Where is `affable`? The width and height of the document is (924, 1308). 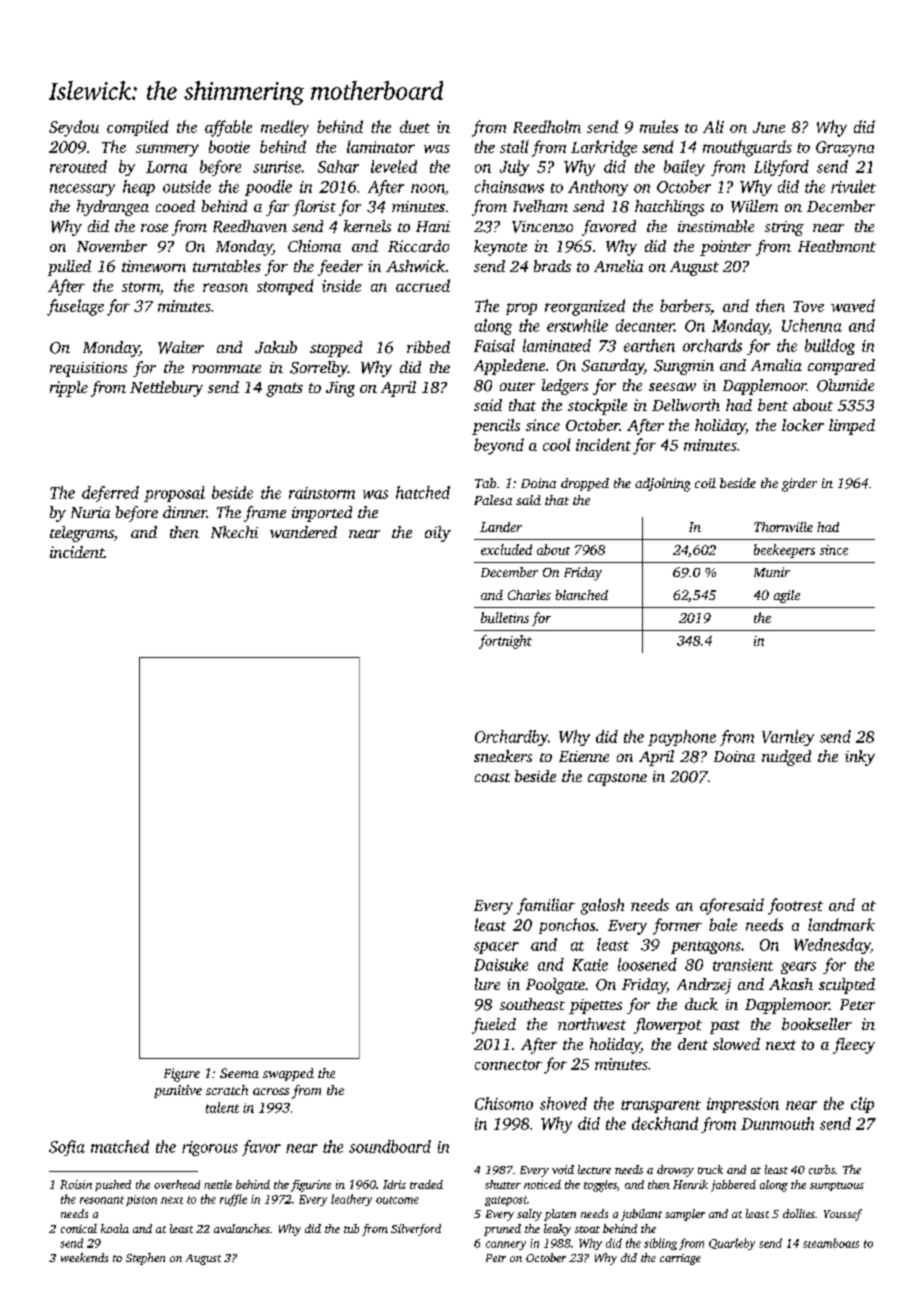
affable is located at coordinates (228, 128).
